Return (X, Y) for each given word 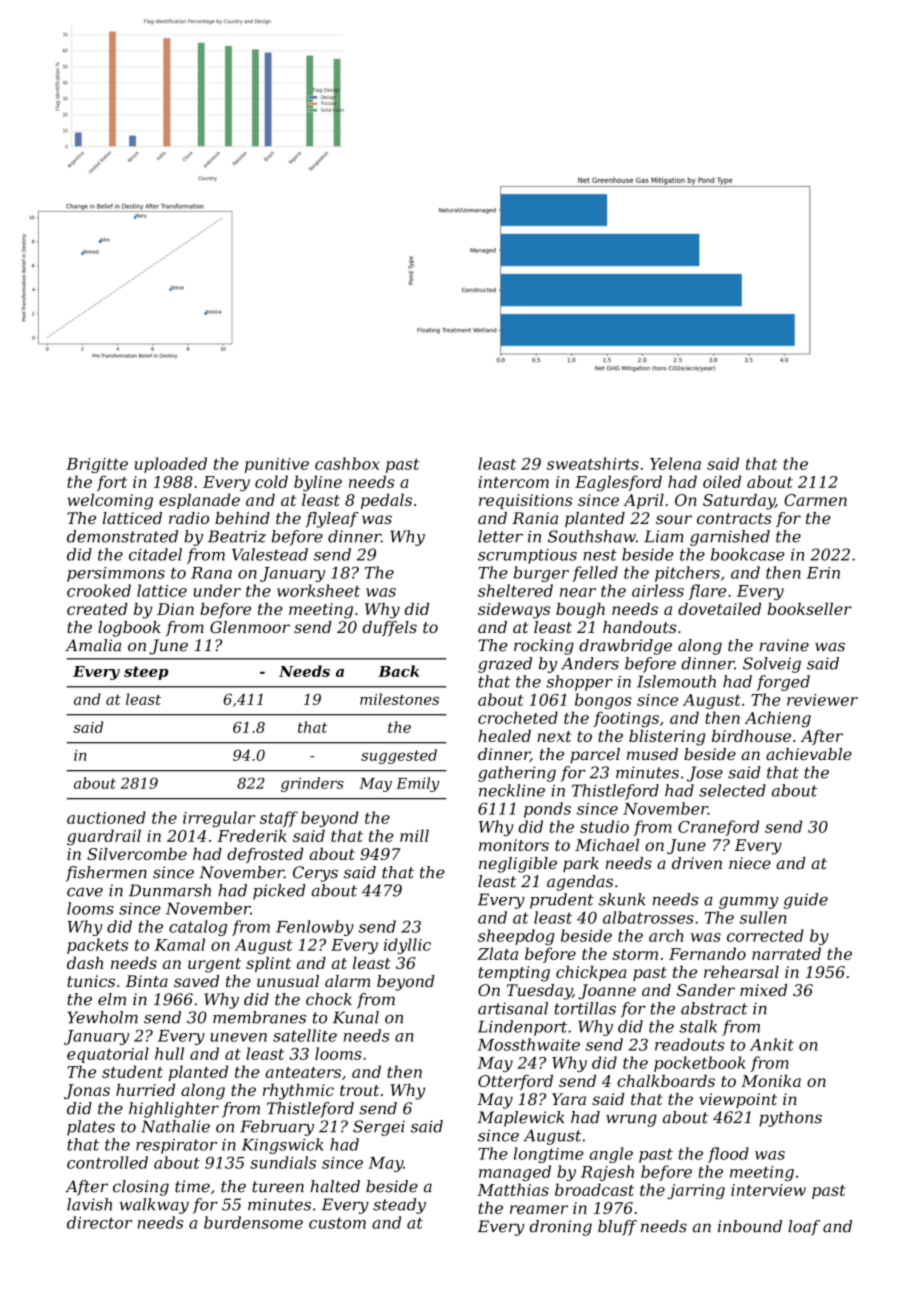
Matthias (513, 1189)
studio (604, 826)
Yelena (675, 463)
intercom (513, 482)
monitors (514, 845)
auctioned (106, 817)
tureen (278, 1187)
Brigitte (97, 465)
